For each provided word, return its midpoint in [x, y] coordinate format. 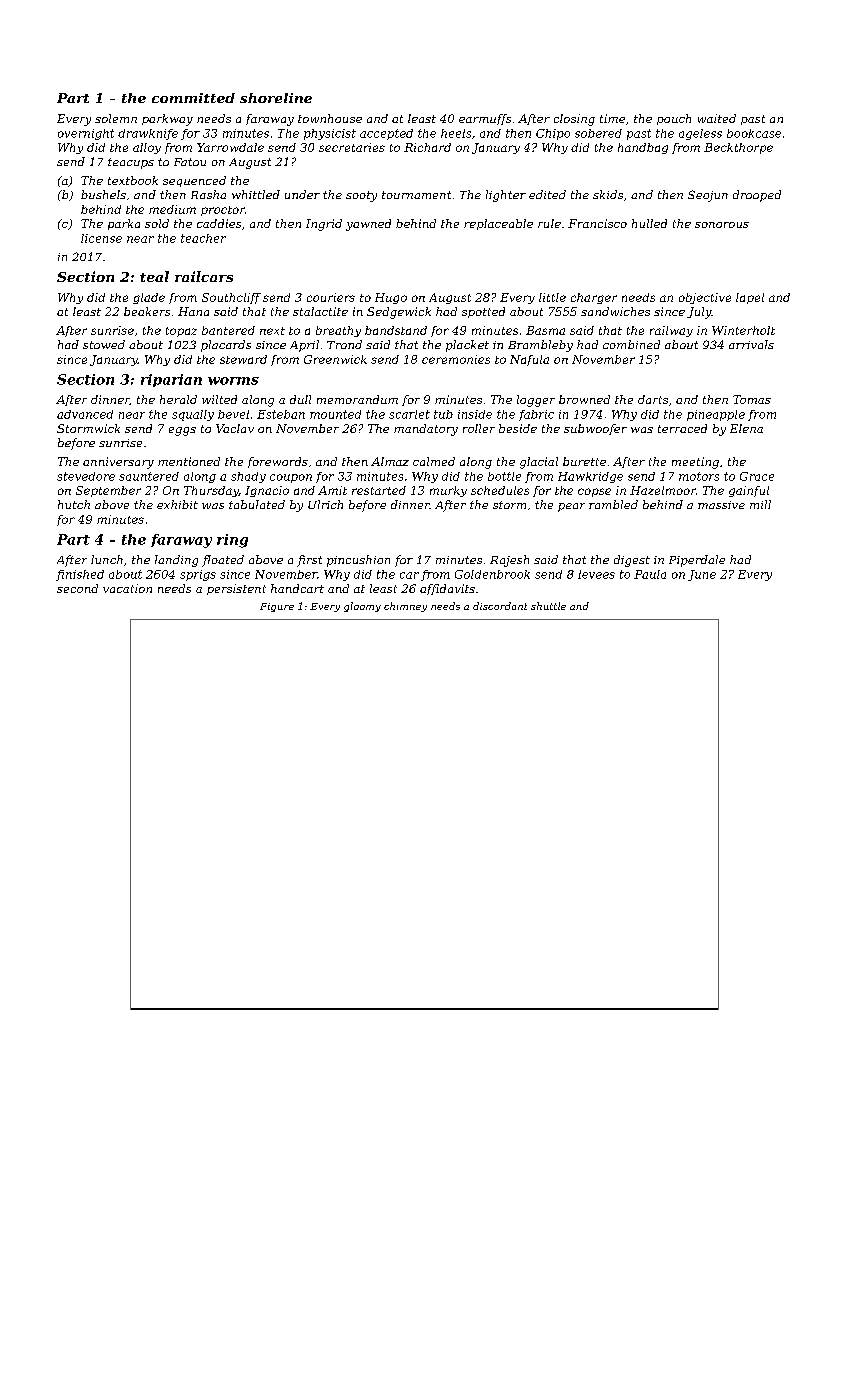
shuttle [548, 606]
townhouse [330, 118]
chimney [405, 607]
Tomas [752, 399]
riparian [171, 380]
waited [717, 118]
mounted [335, 414]
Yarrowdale [230, 147]
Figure [277, 607]
